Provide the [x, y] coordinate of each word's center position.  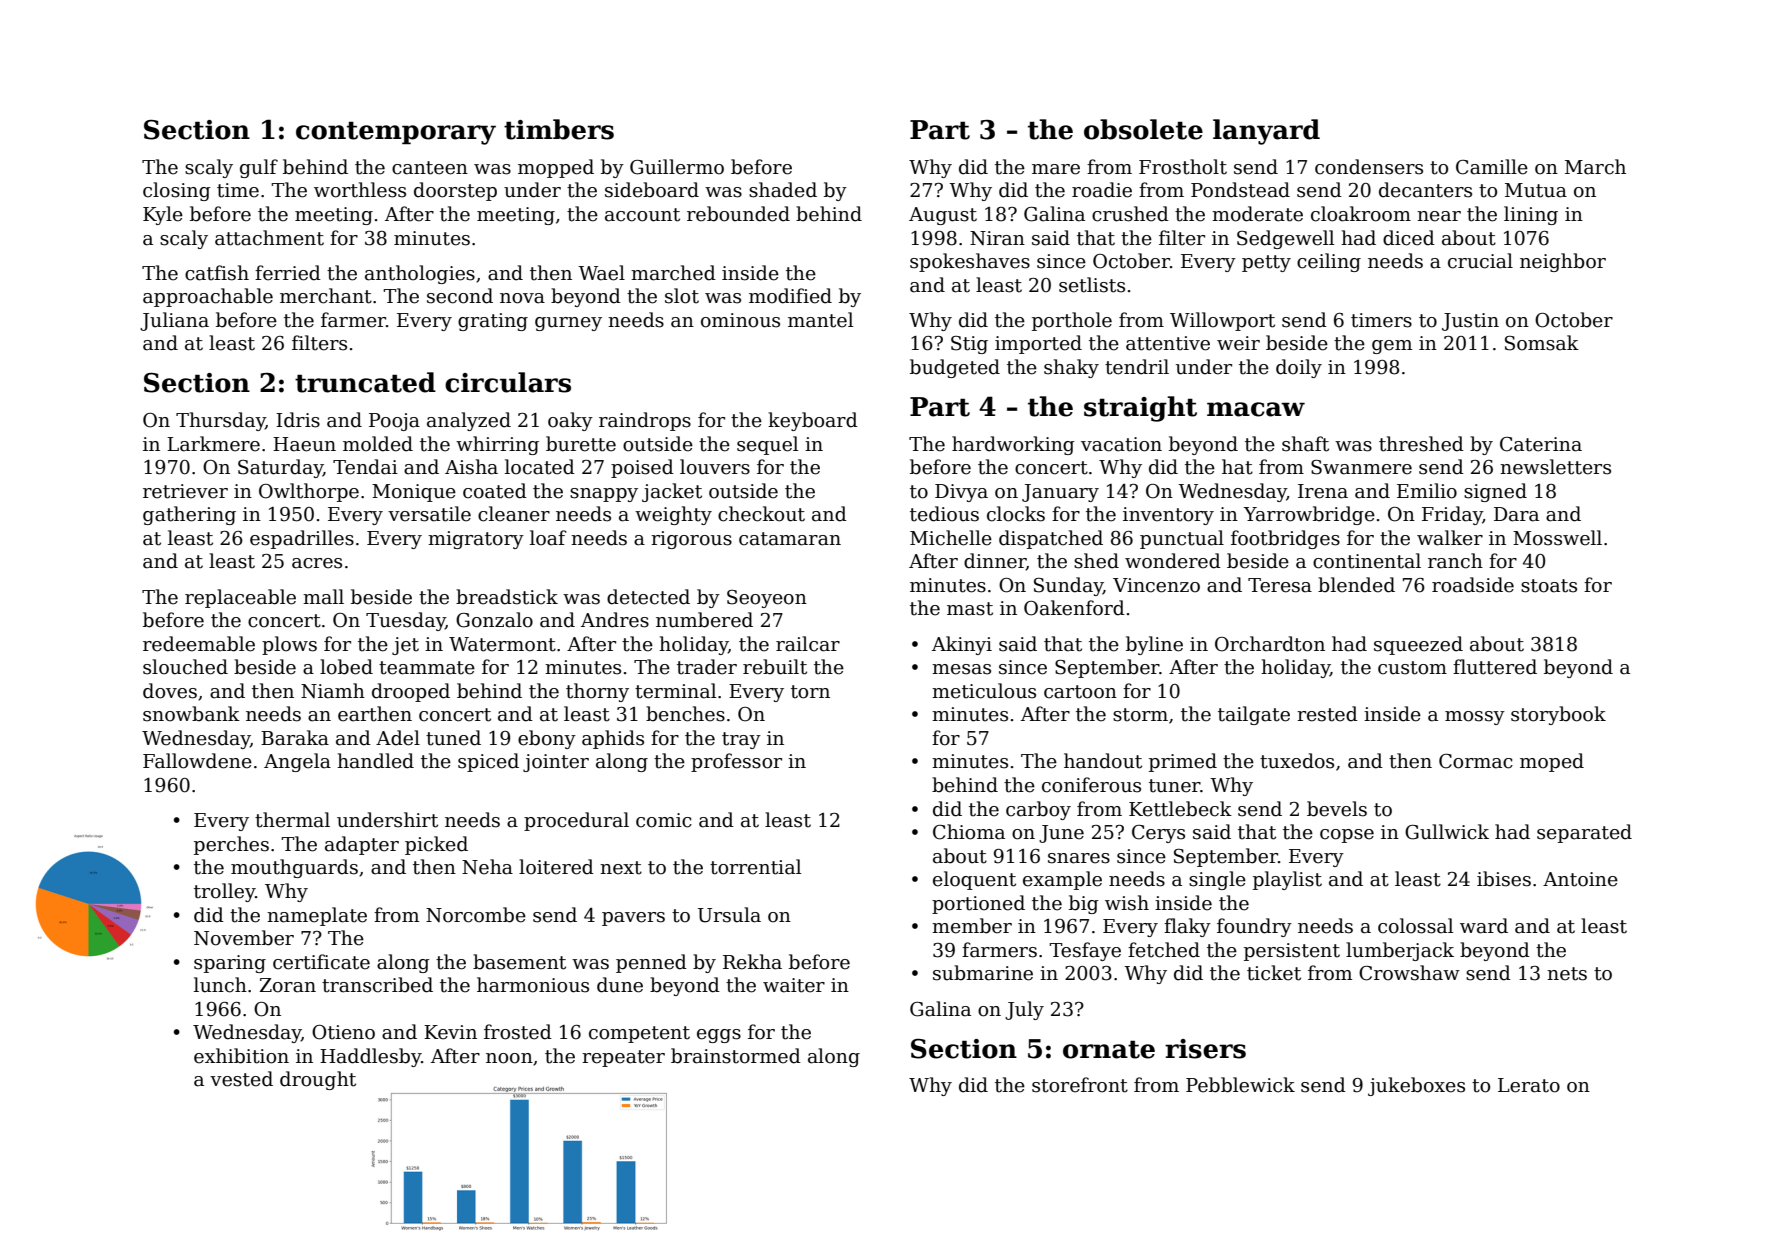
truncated [365, 382]
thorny [597, 692]
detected [648, 597]
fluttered [1495, 667]
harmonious [533, 985]
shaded [783, 190]
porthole [1072, 321]
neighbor [1563, 262]
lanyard [1266, 132]
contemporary [396, 133]
